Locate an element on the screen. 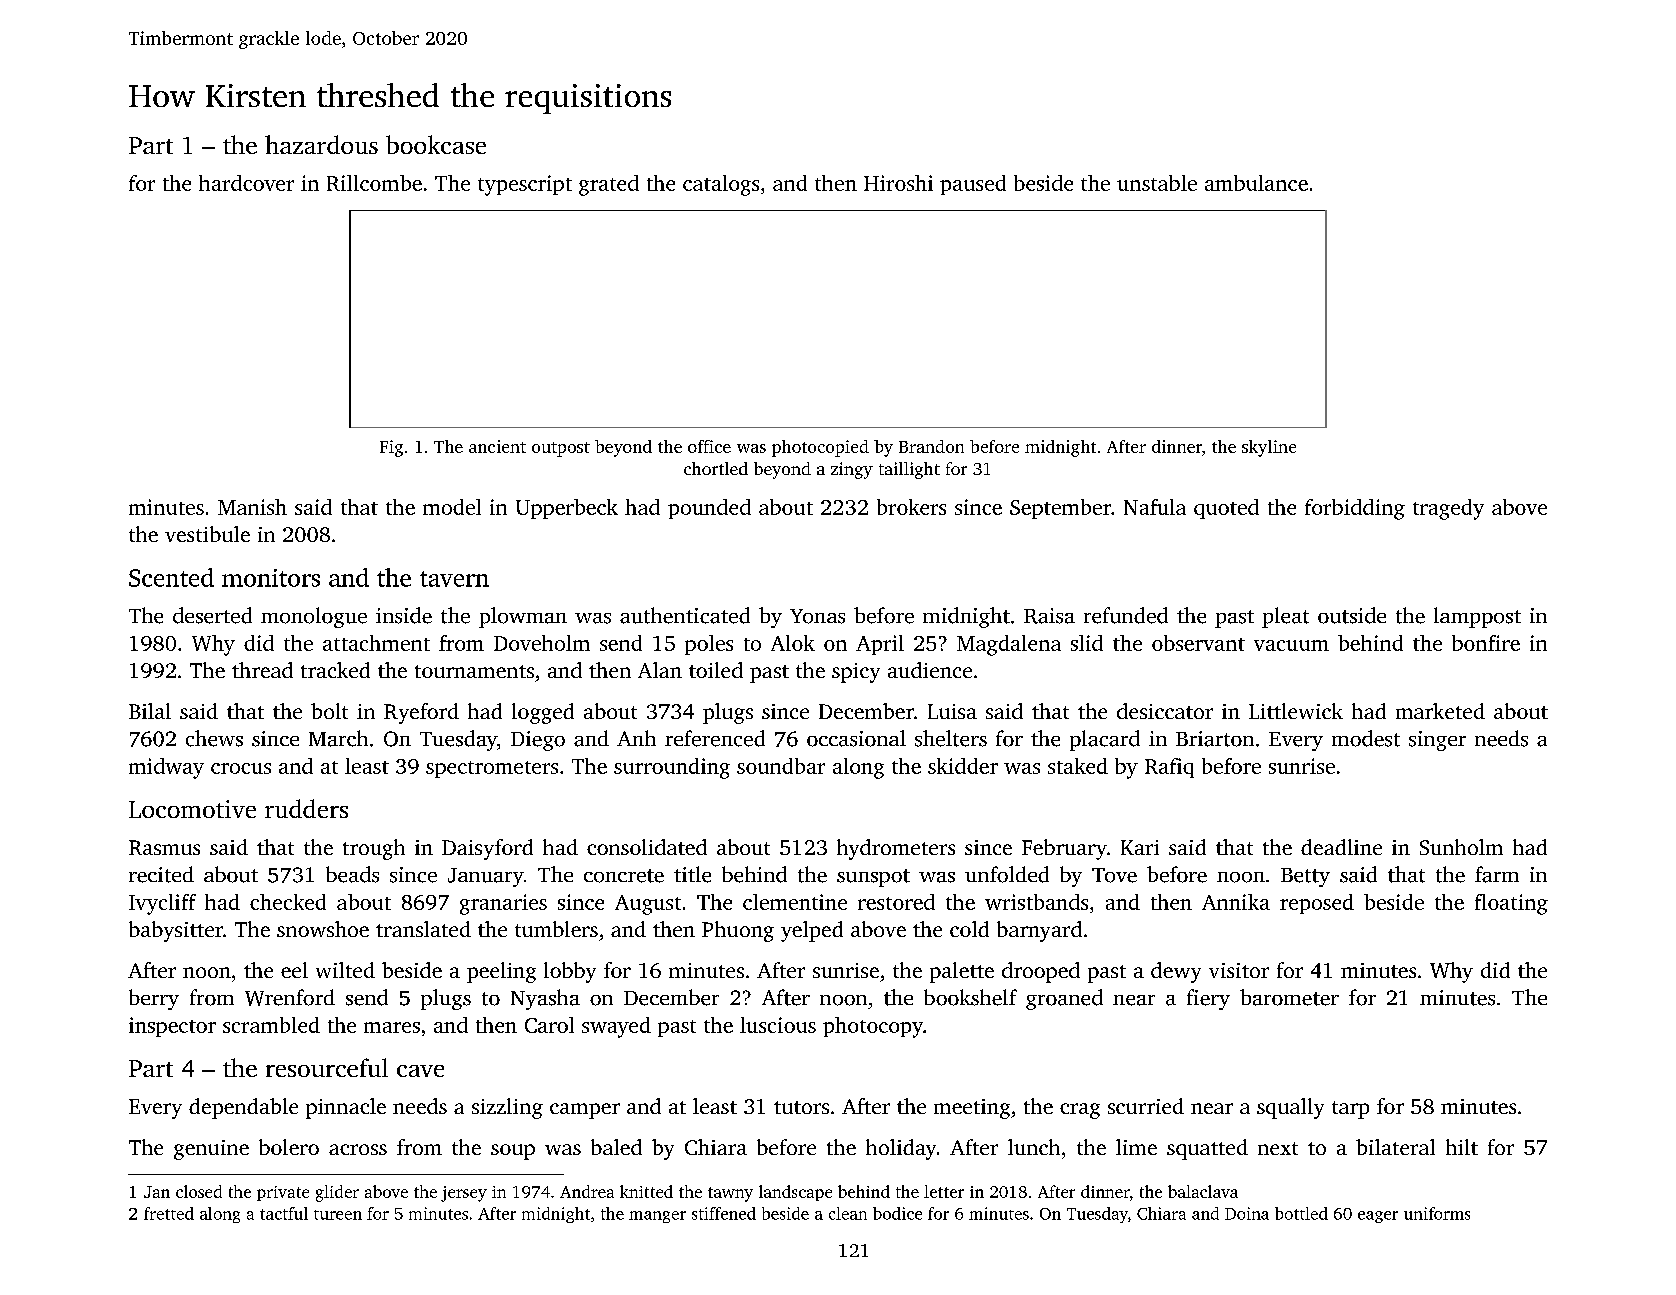 The image size is (1676, 1295). tarp is located at coordinates (1350, 1110).
